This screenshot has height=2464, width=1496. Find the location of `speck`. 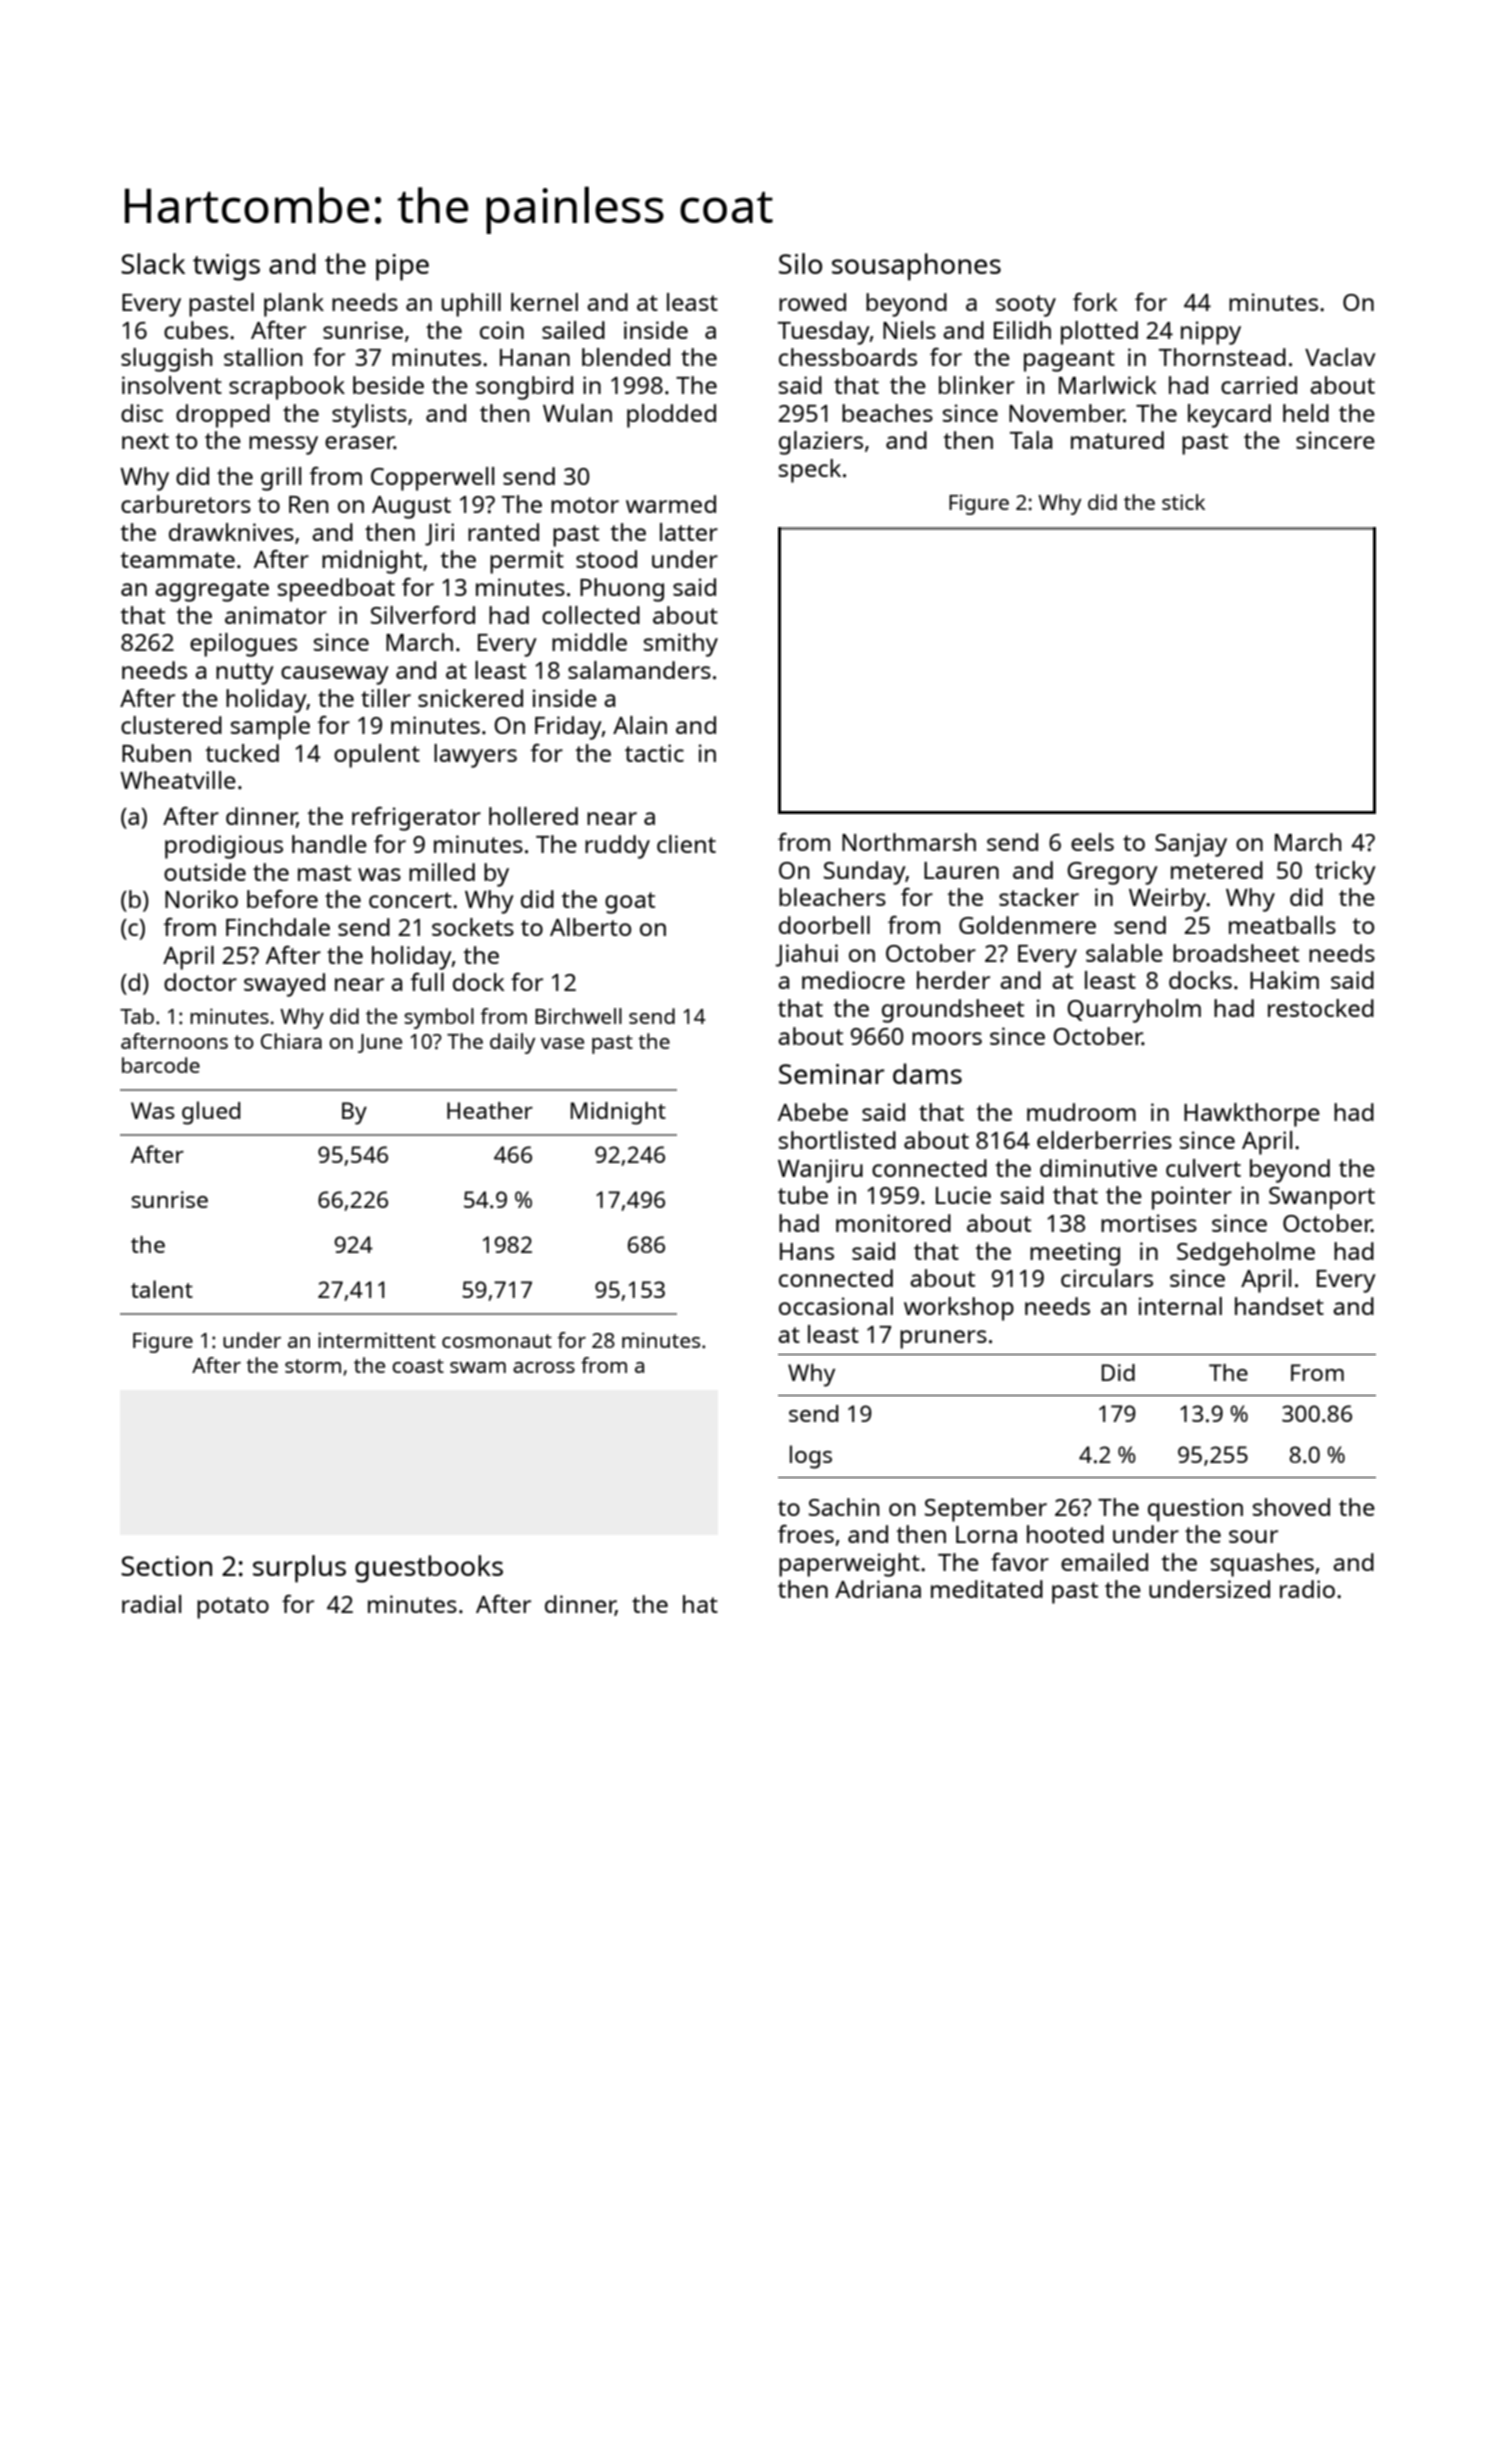

speck is located at coordinates (810, 471).
